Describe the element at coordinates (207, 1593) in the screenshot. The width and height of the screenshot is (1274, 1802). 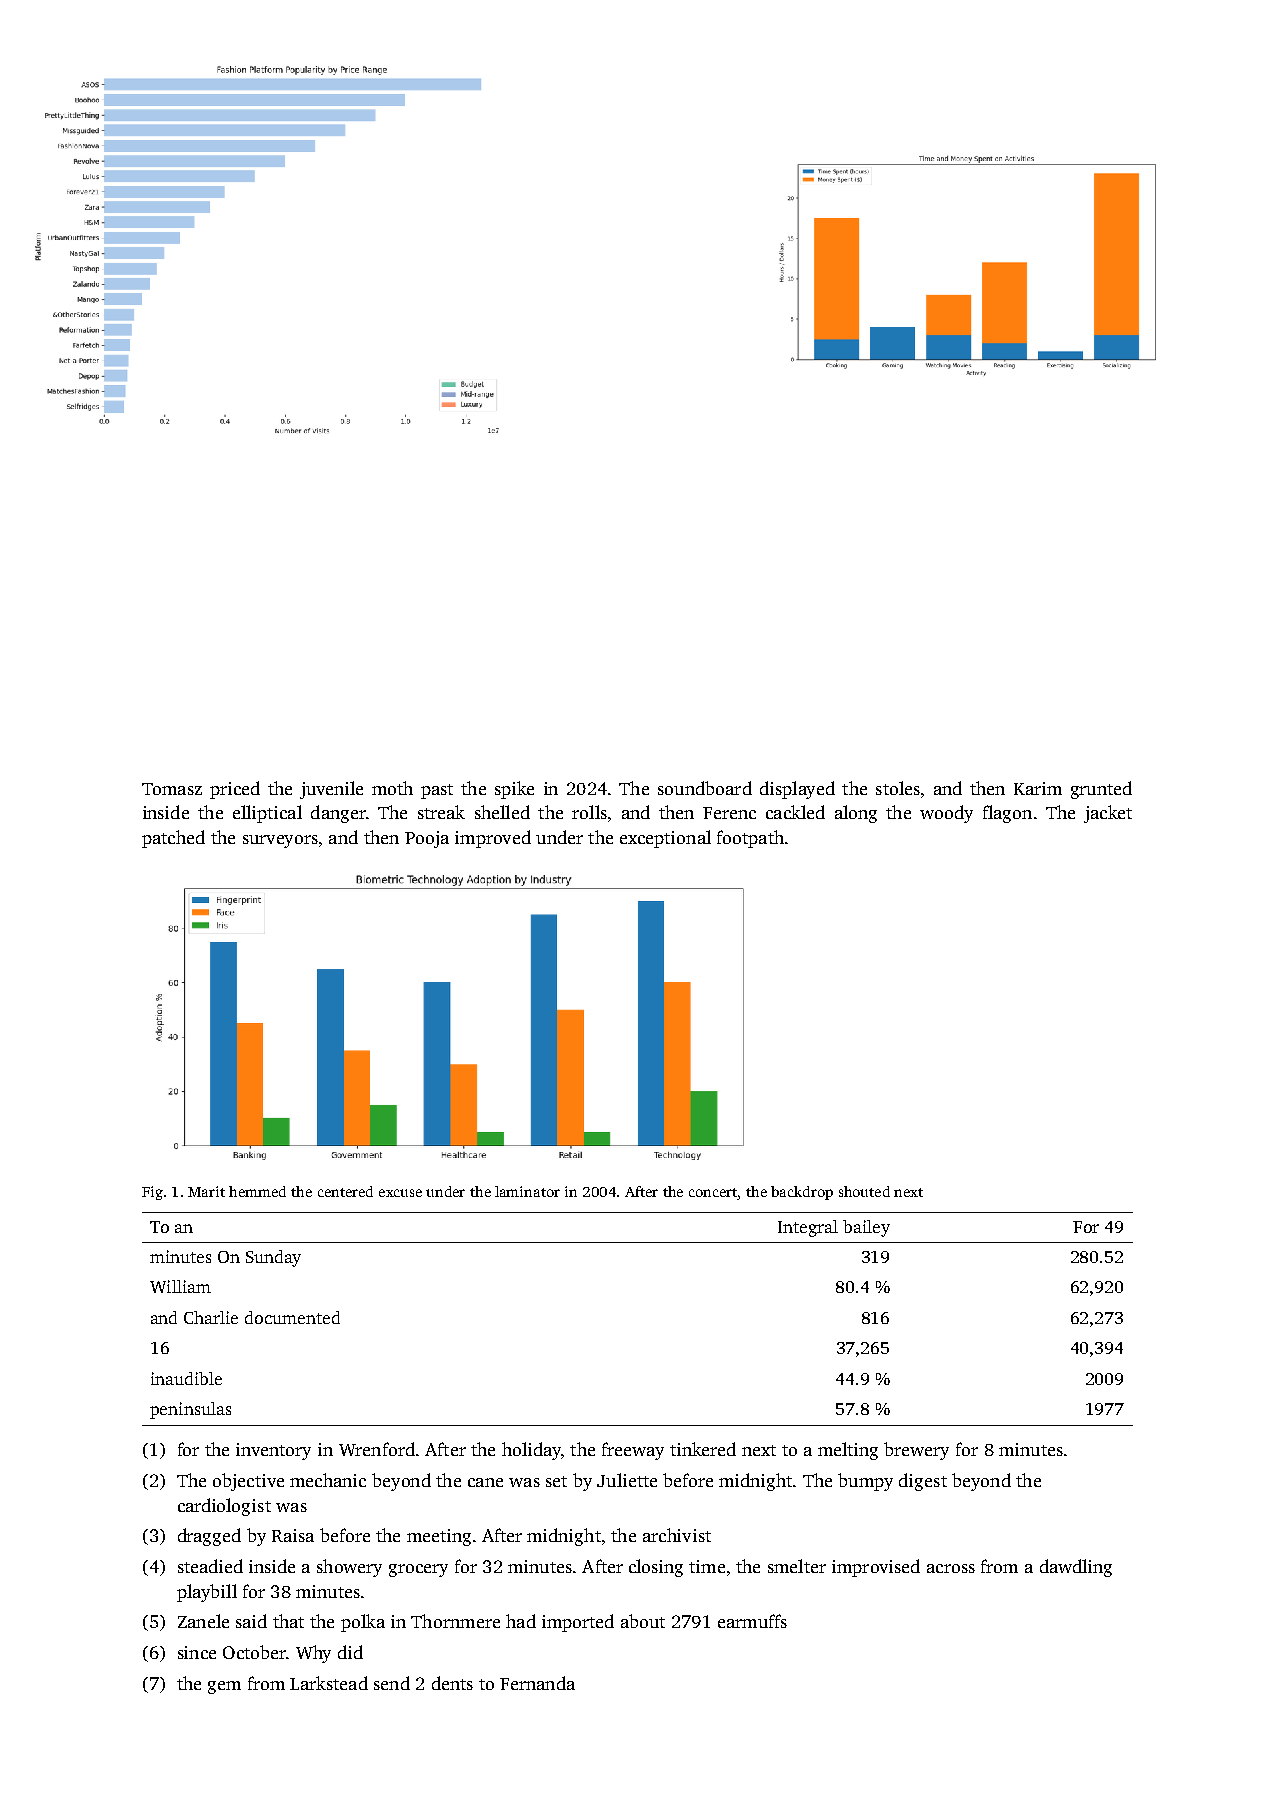
I see `playbill` at that location.
